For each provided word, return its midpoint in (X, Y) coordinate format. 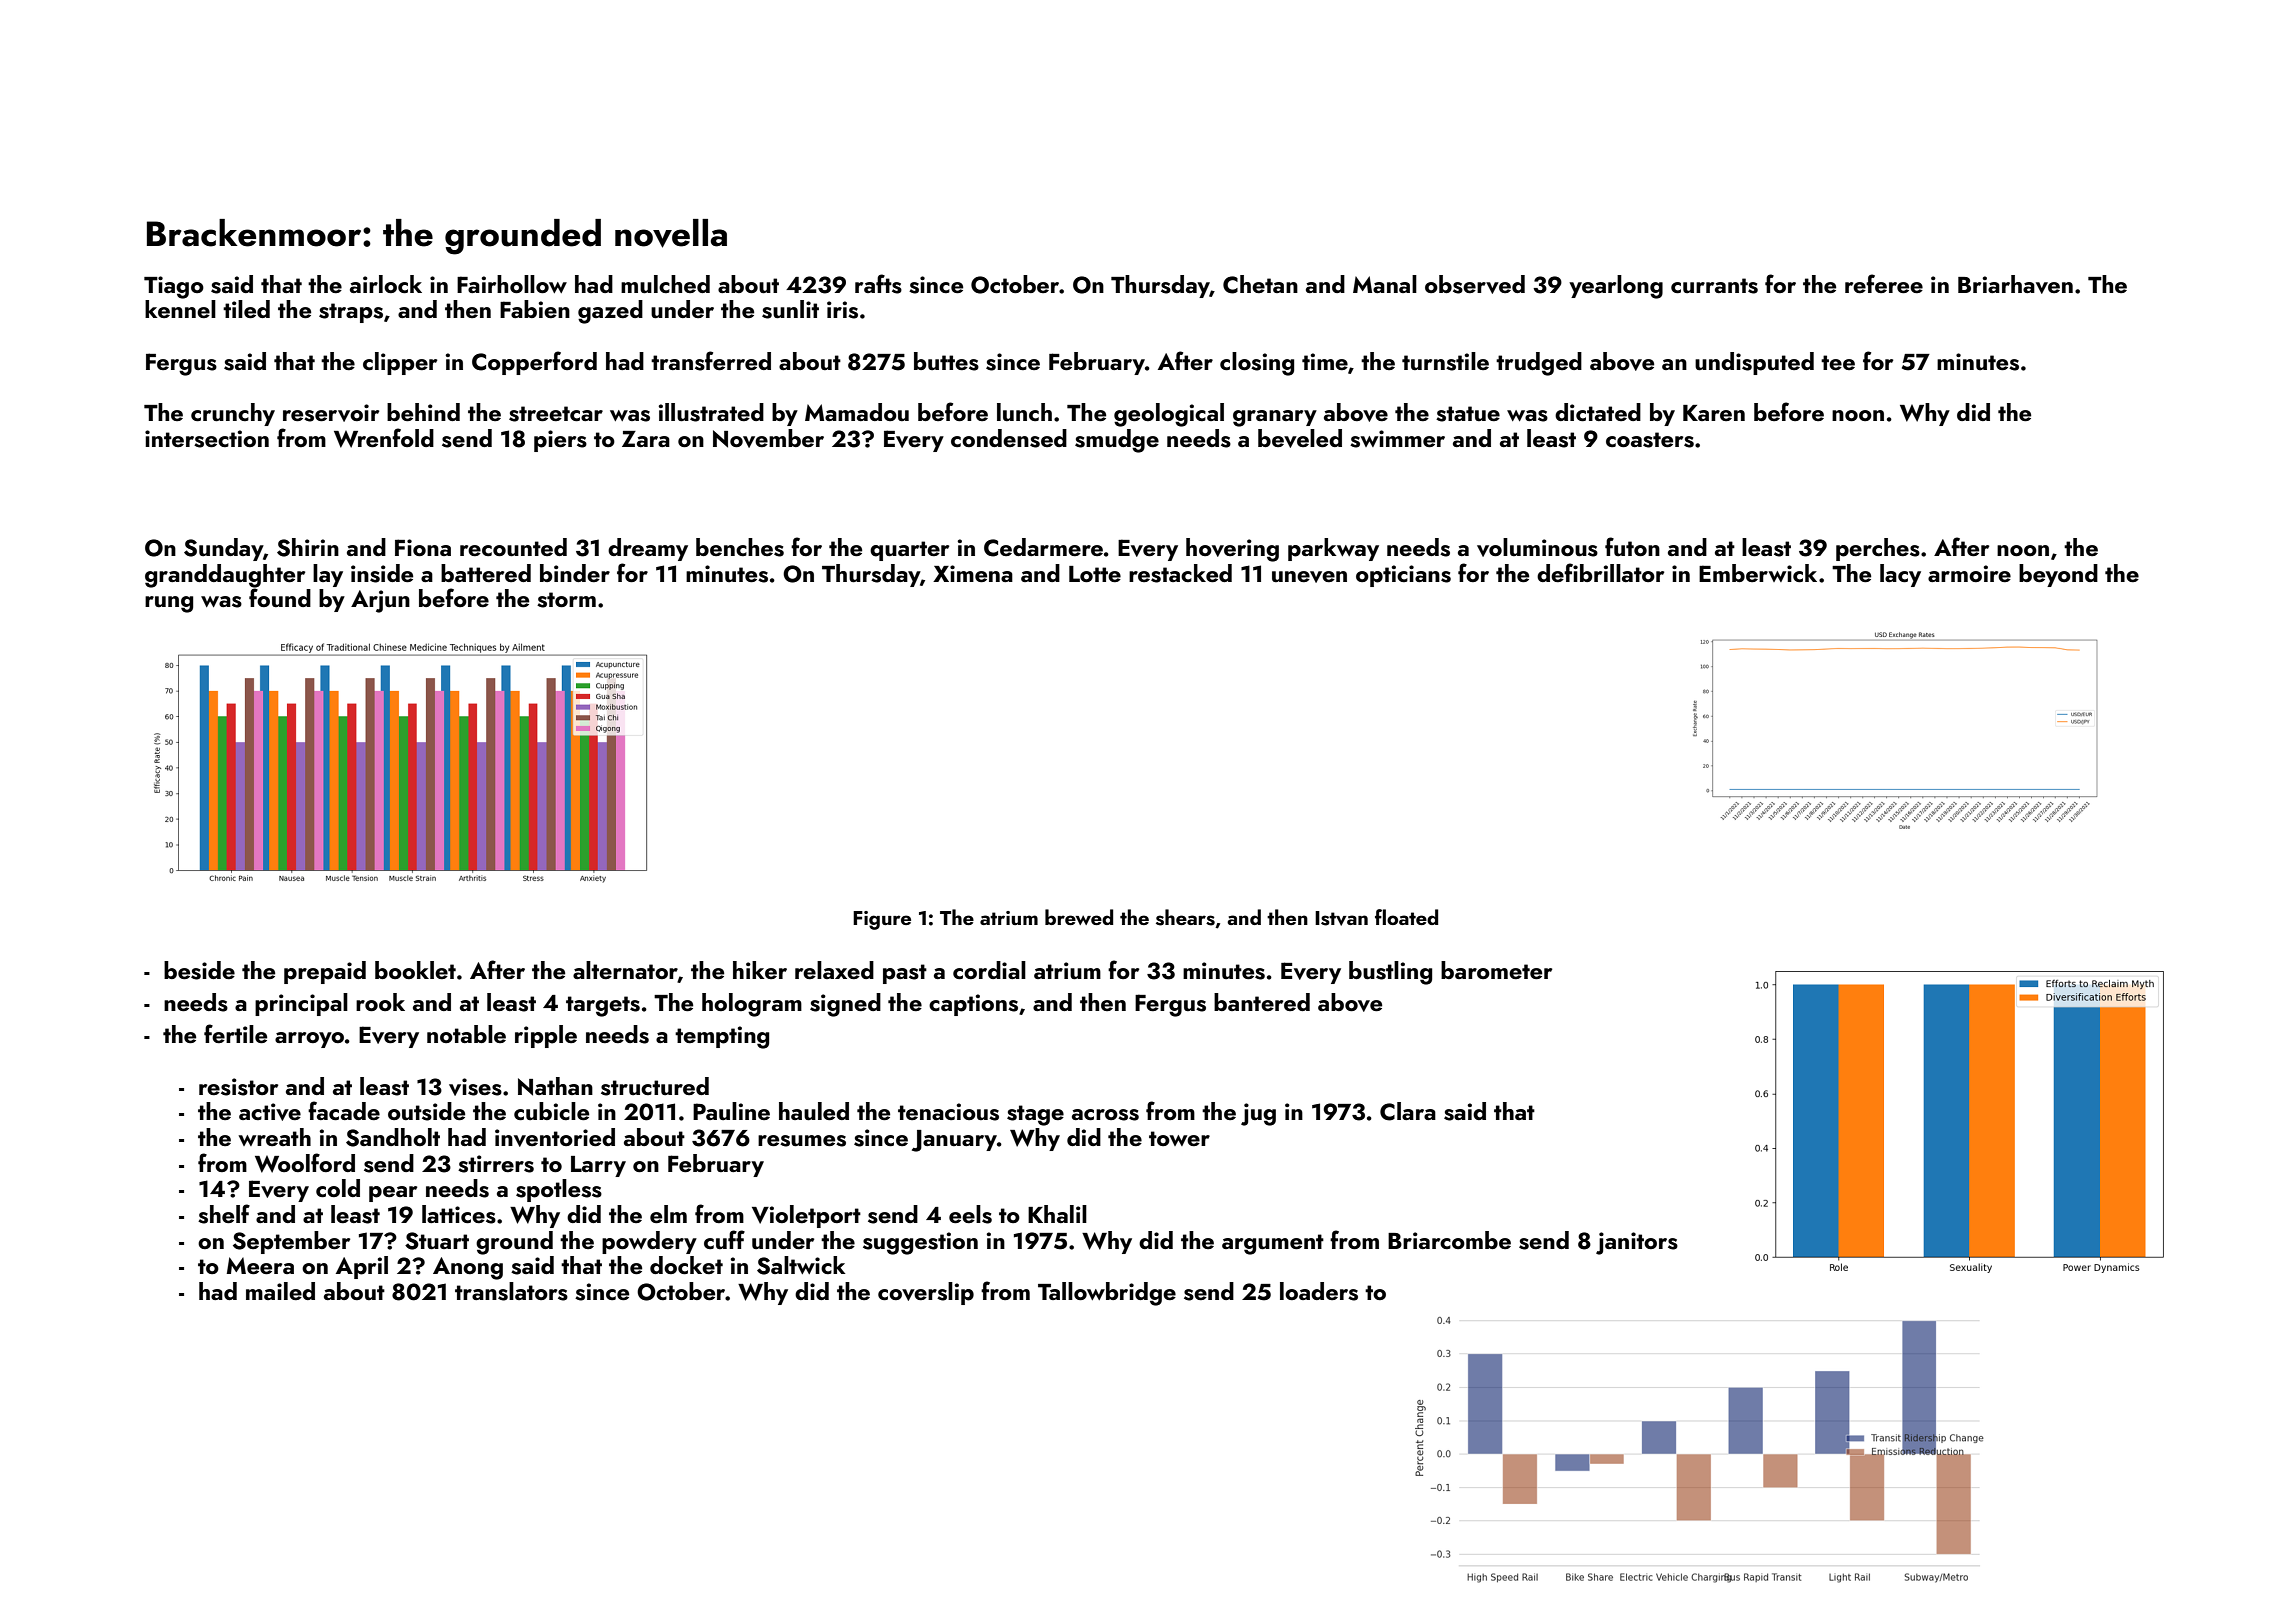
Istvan (1341, 918)
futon (1632, 546)
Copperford (534, 363)
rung (169, 604)
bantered (1262, 1002)
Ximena (973, 573)
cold (338, 1188)
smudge (1117, 441)
